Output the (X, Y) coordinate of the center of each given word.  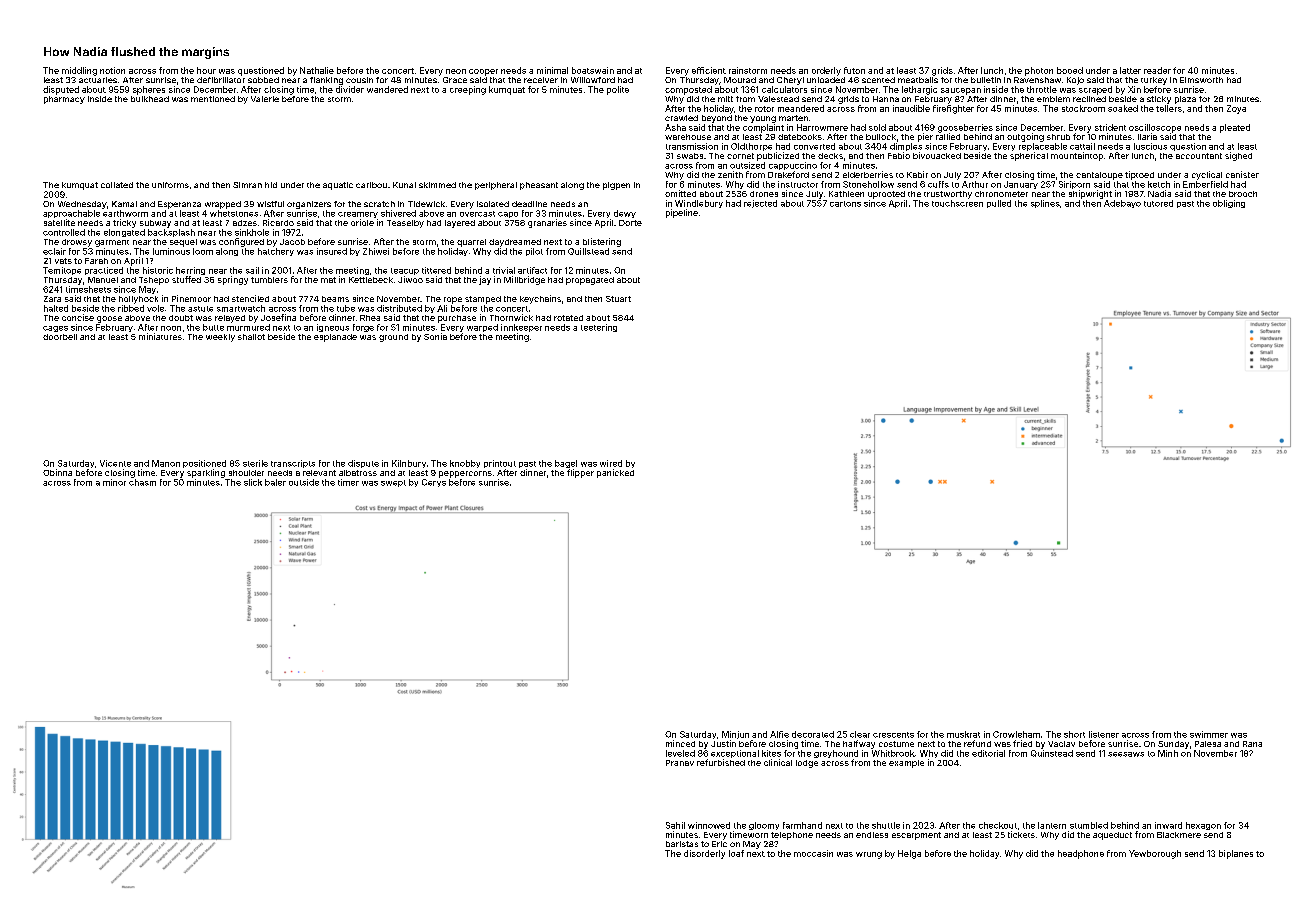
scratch (379, 204)
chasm (142, 482)
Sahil (675, 825)
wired (611, 463)
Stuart (618, 299)
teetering (599, 328)
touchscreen (957, 203)
